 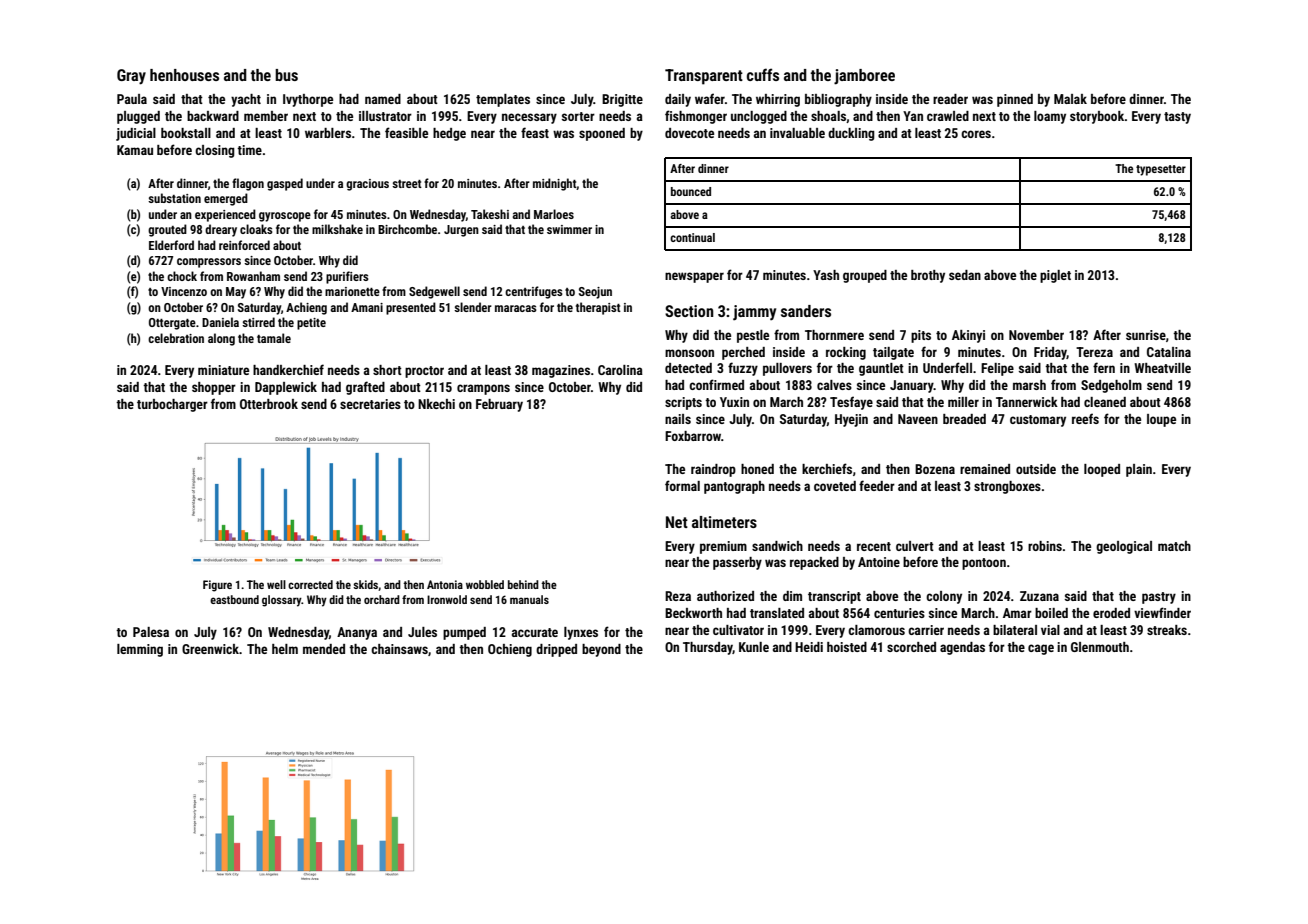 What do you see at coordinates (1085, 418) in the image?
I see `reefs` at bounding box center [1085, 418].
